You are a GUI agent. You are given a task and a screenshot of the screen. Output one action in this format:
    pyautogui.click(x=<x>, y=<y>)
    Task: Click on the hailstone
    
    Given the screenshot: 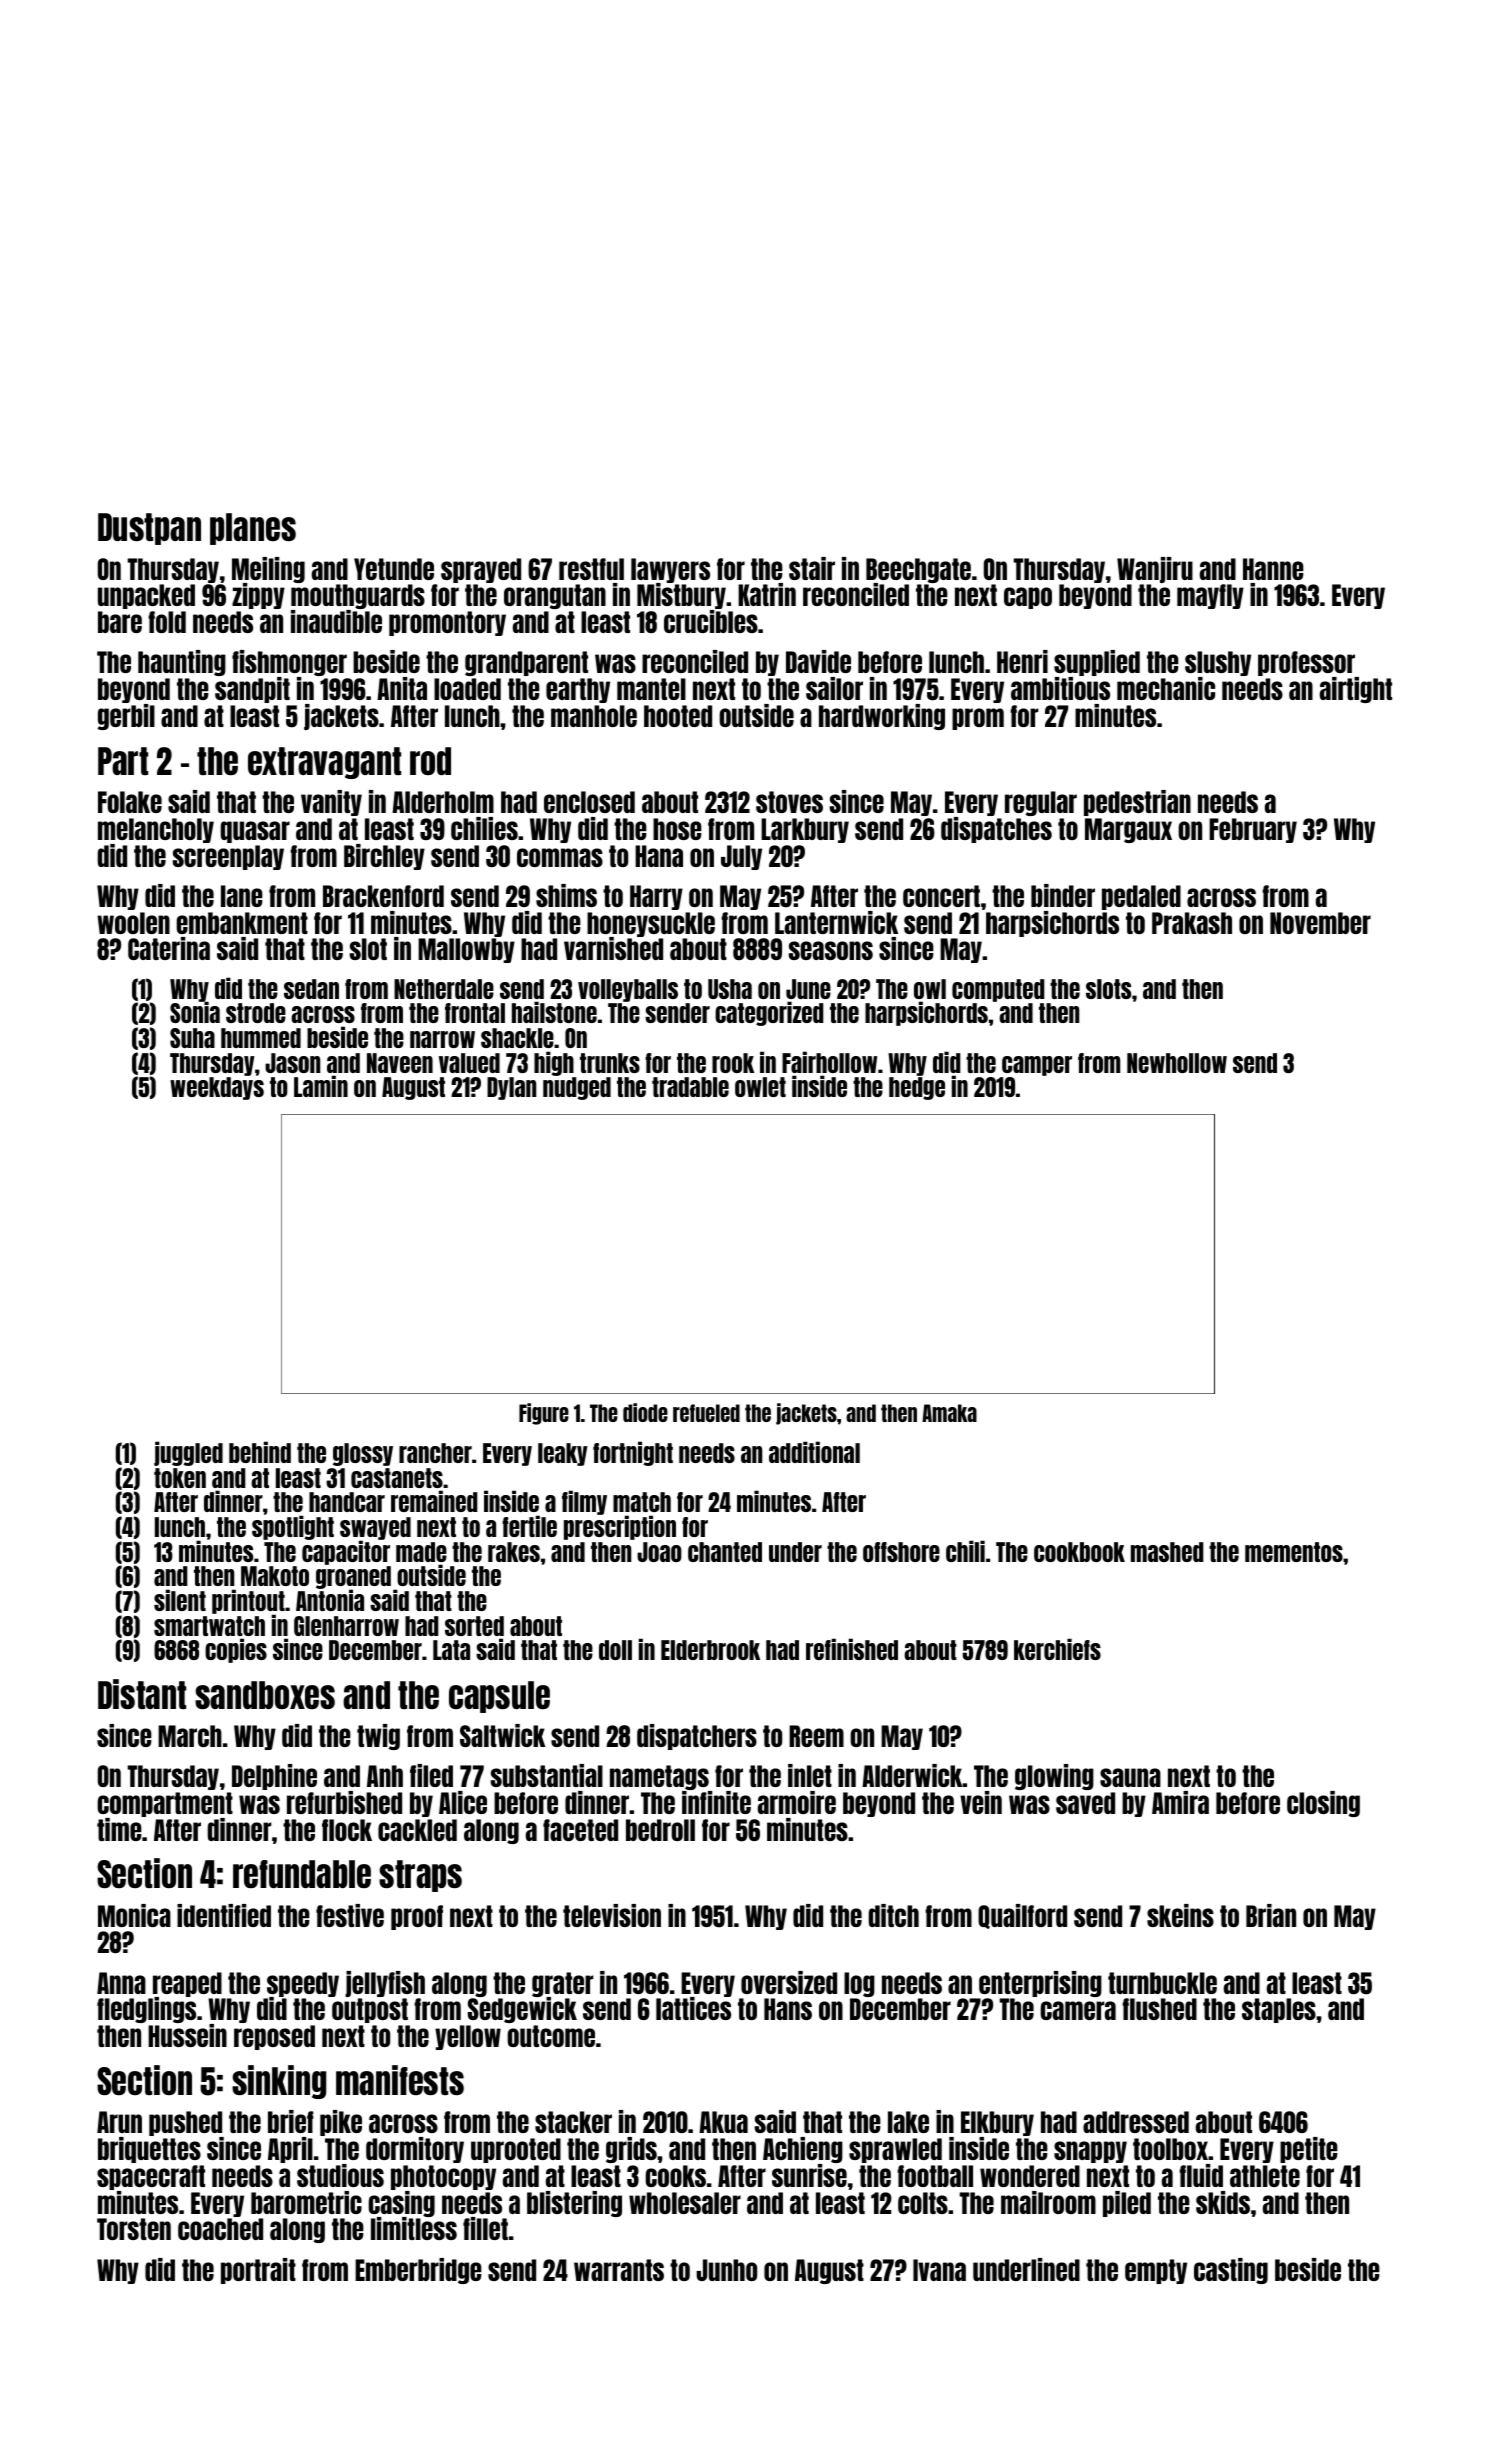 What is the action you would take?
    pyautogui.click(x=554, y=1012)
